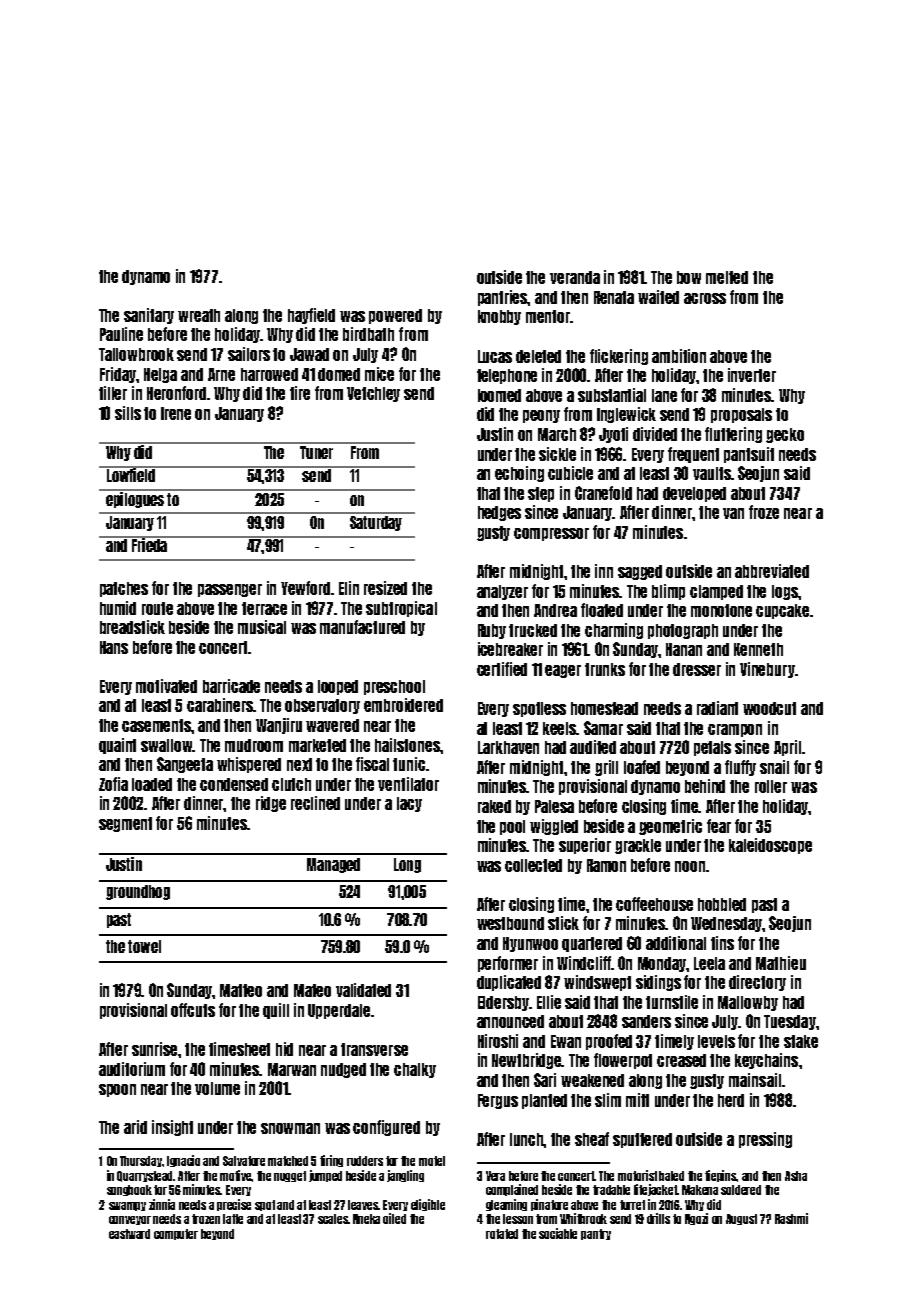  I want to click on Sari, so click(545, 1080).
